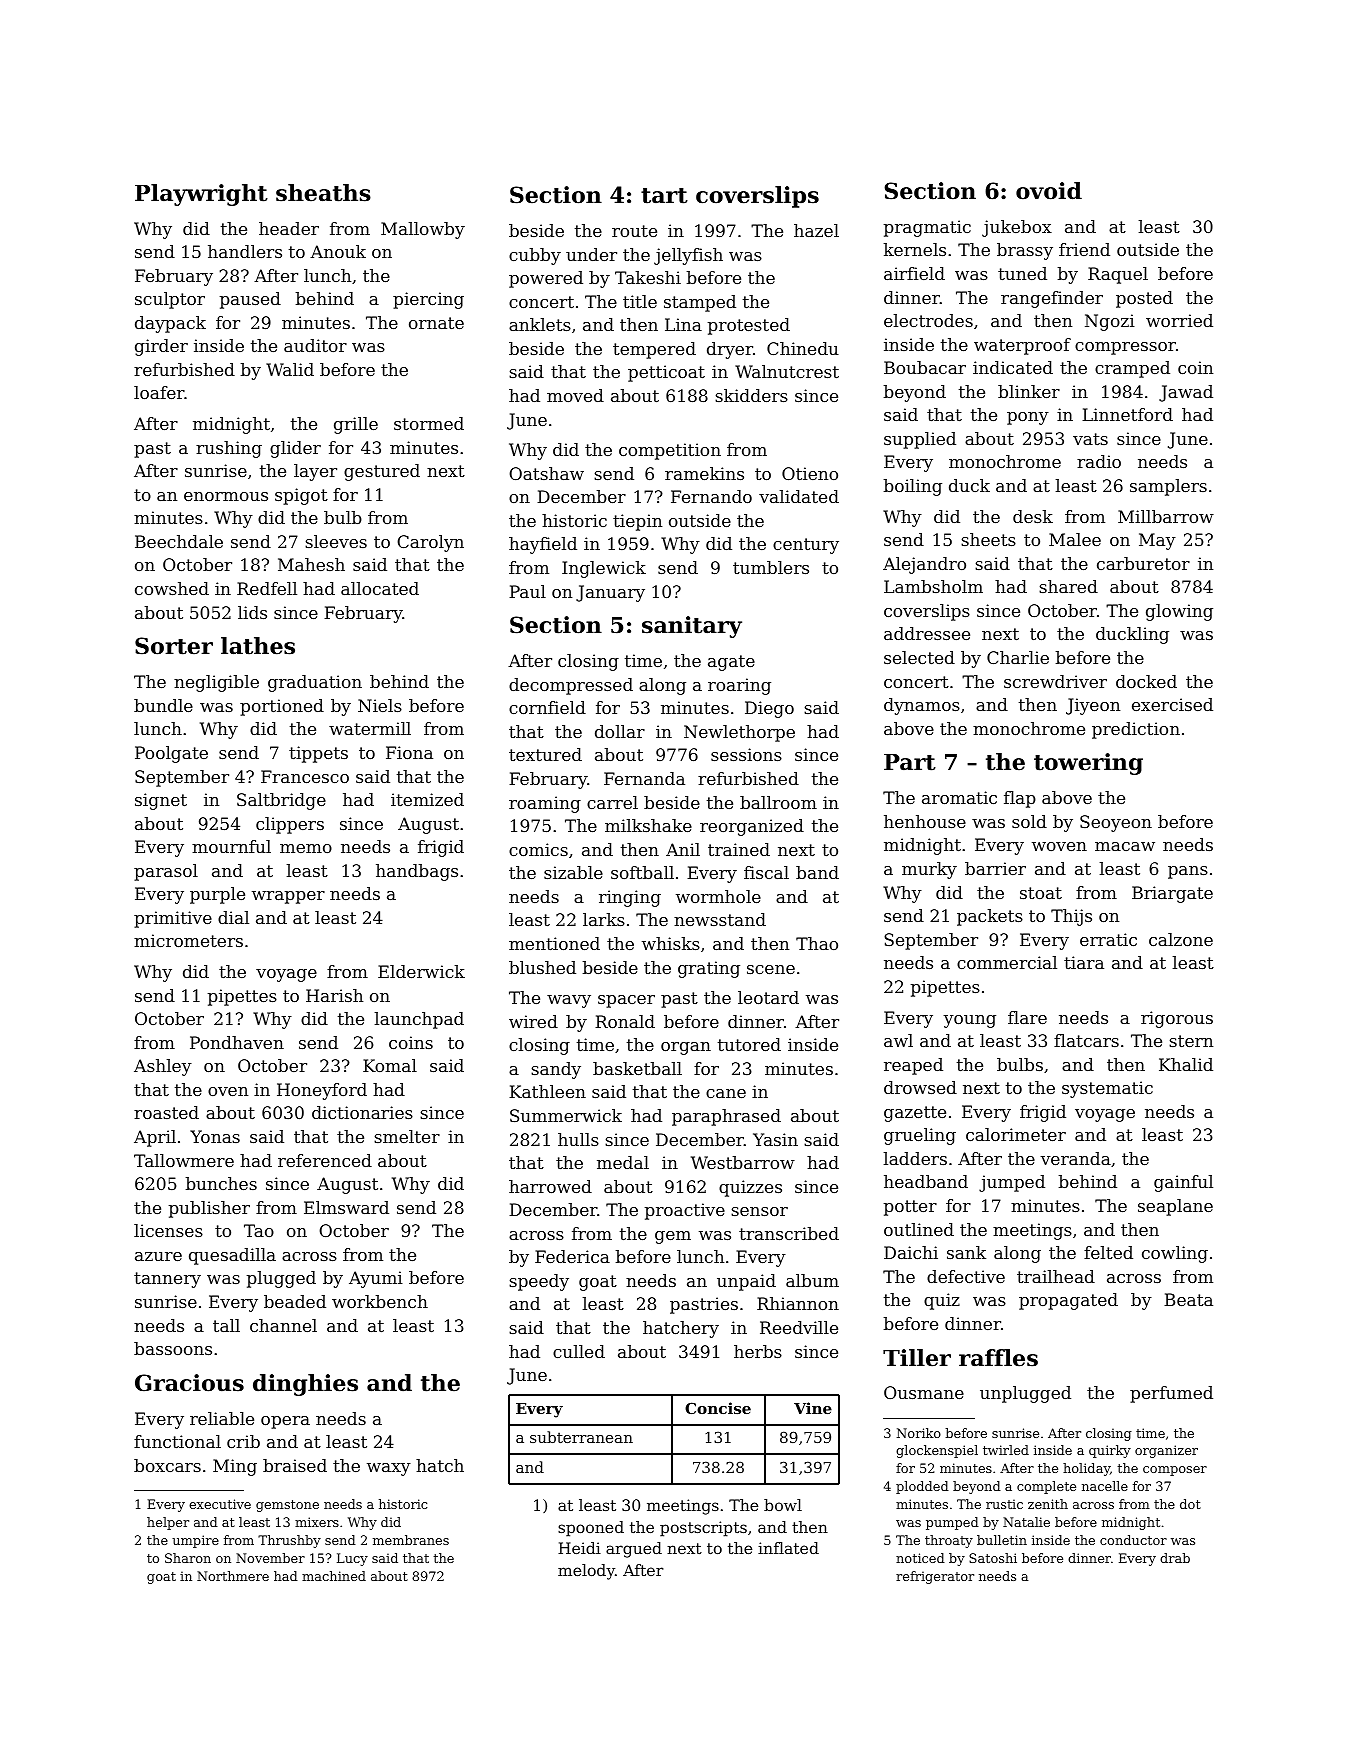 The height and width of the screenshot is (1745, 1348). Describe the element at coordinates (664, 196) in the screenshot. I see `tart` at that location.
